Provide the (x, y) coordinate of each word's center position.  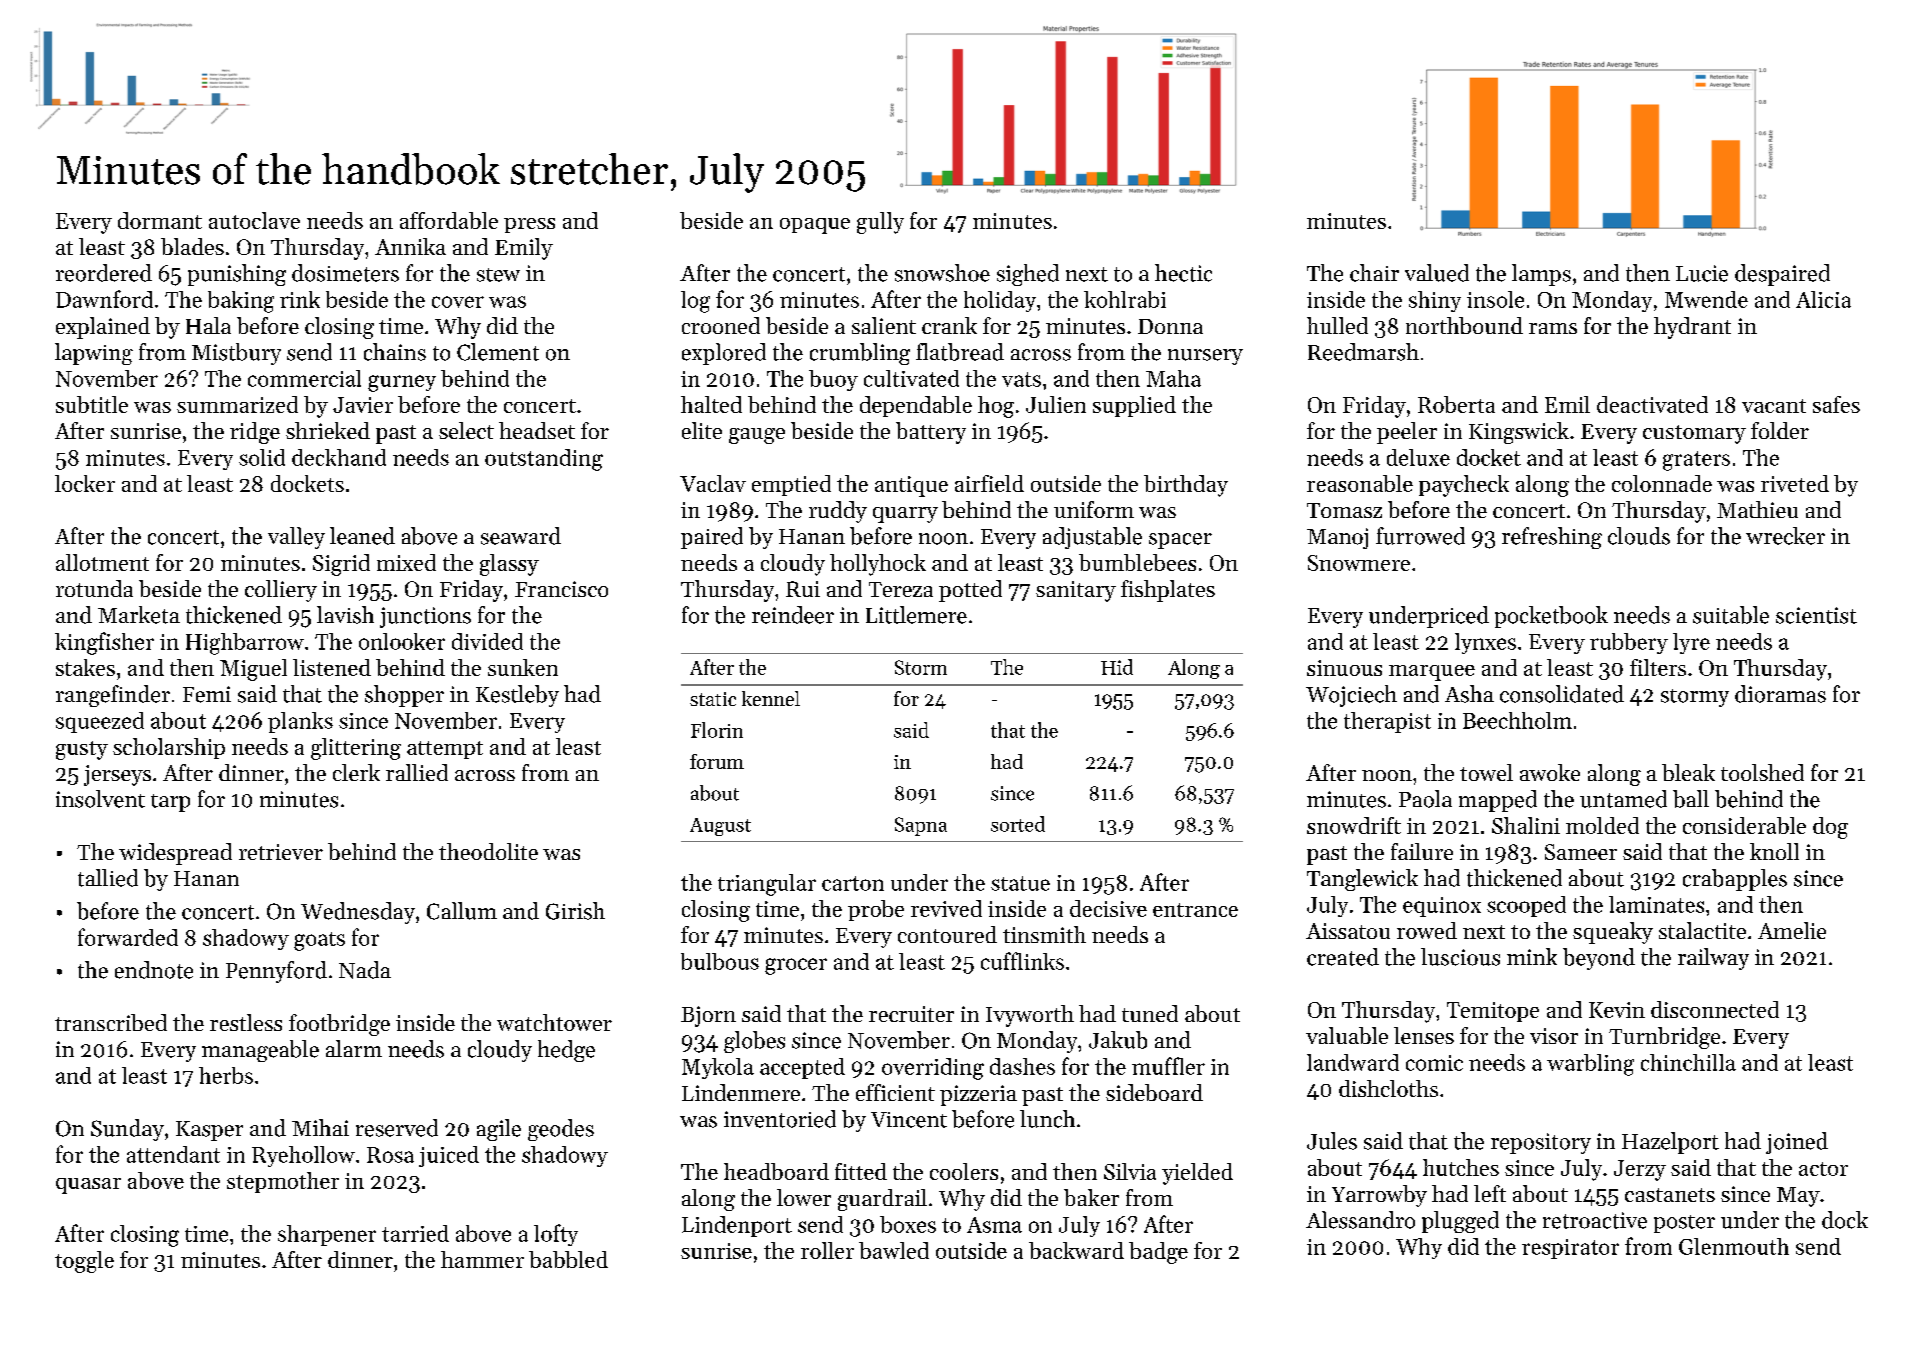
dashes (1022, 1066)
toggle (84, 1262)
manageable (260, 1051)
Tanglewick (1362, 880)
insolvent (100, 799)
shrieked (328, 430)
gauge (757, 436)
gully (880, 223)
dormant (160, 220)
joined (1797, 1143)
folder (1780, 430)
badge (1158, 1253)
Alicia (1823, 299)
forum (717, 761)
